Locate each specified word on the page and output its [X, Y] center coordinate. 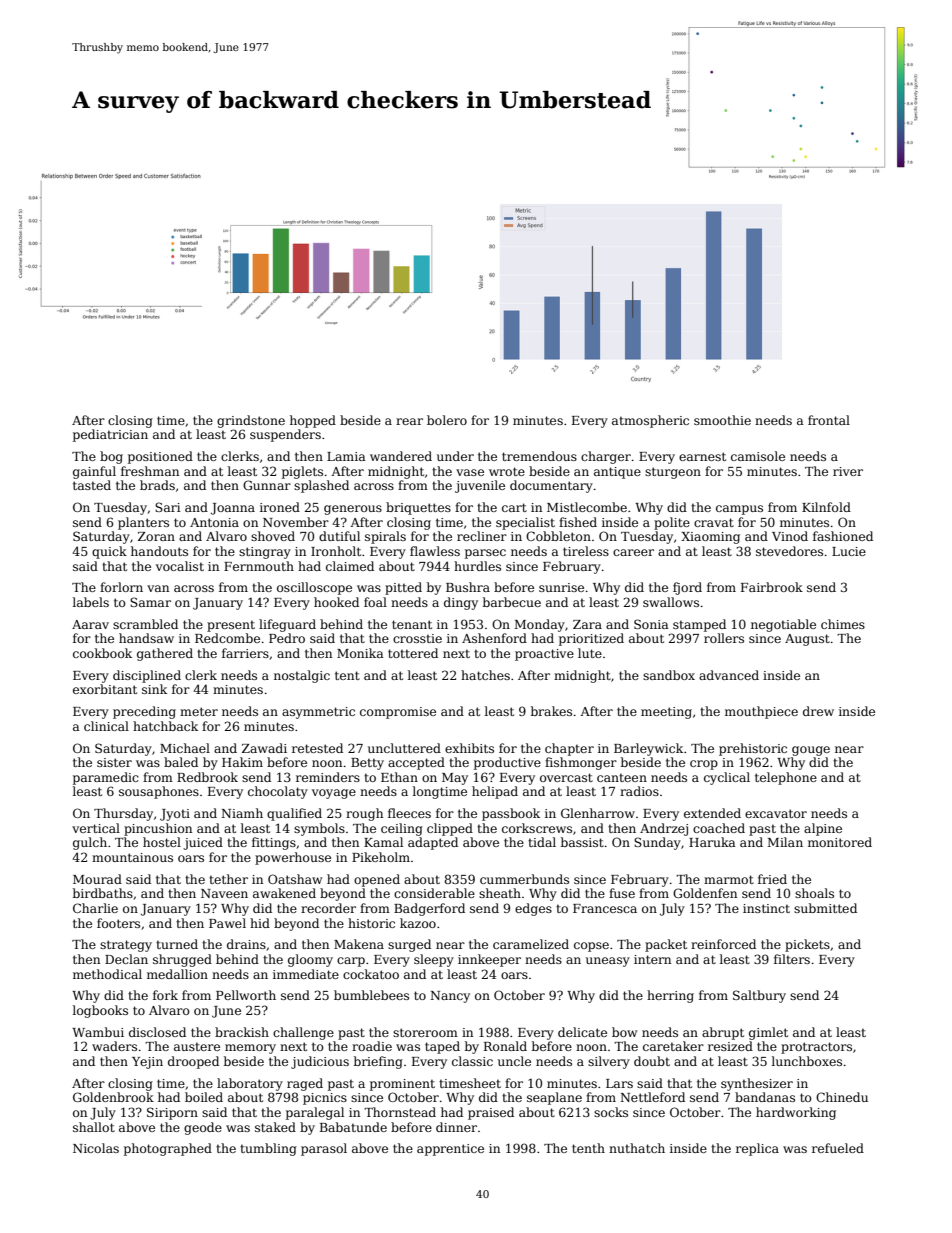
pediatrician [110, 435]
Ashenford [494, 638]
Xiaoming [710, 538]
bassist [582, 842]
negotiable [783, 625]
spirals [385, 537]
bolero [447, 420]
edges [533, 909]
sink [154, 689]
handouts [159, 551]
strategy [126, 946]
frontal [829, 420]
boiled [204, 1097]
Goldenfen [705, 893]
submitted [825, 908]
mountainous [132, 857]
